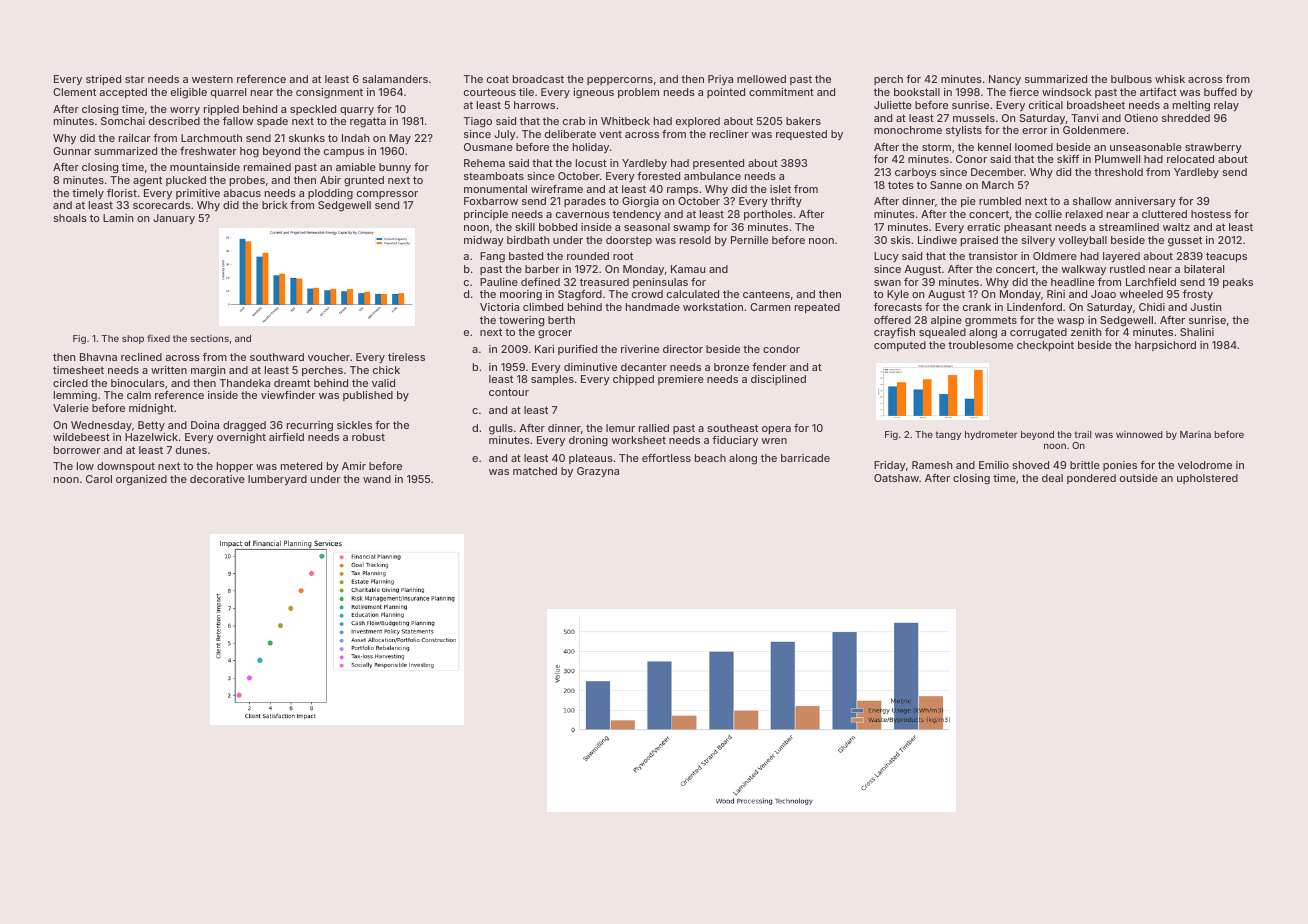 This image has width=1308, height=924. Describe the element at coordinates (623, 256) in the image. I see `root` at that location.
